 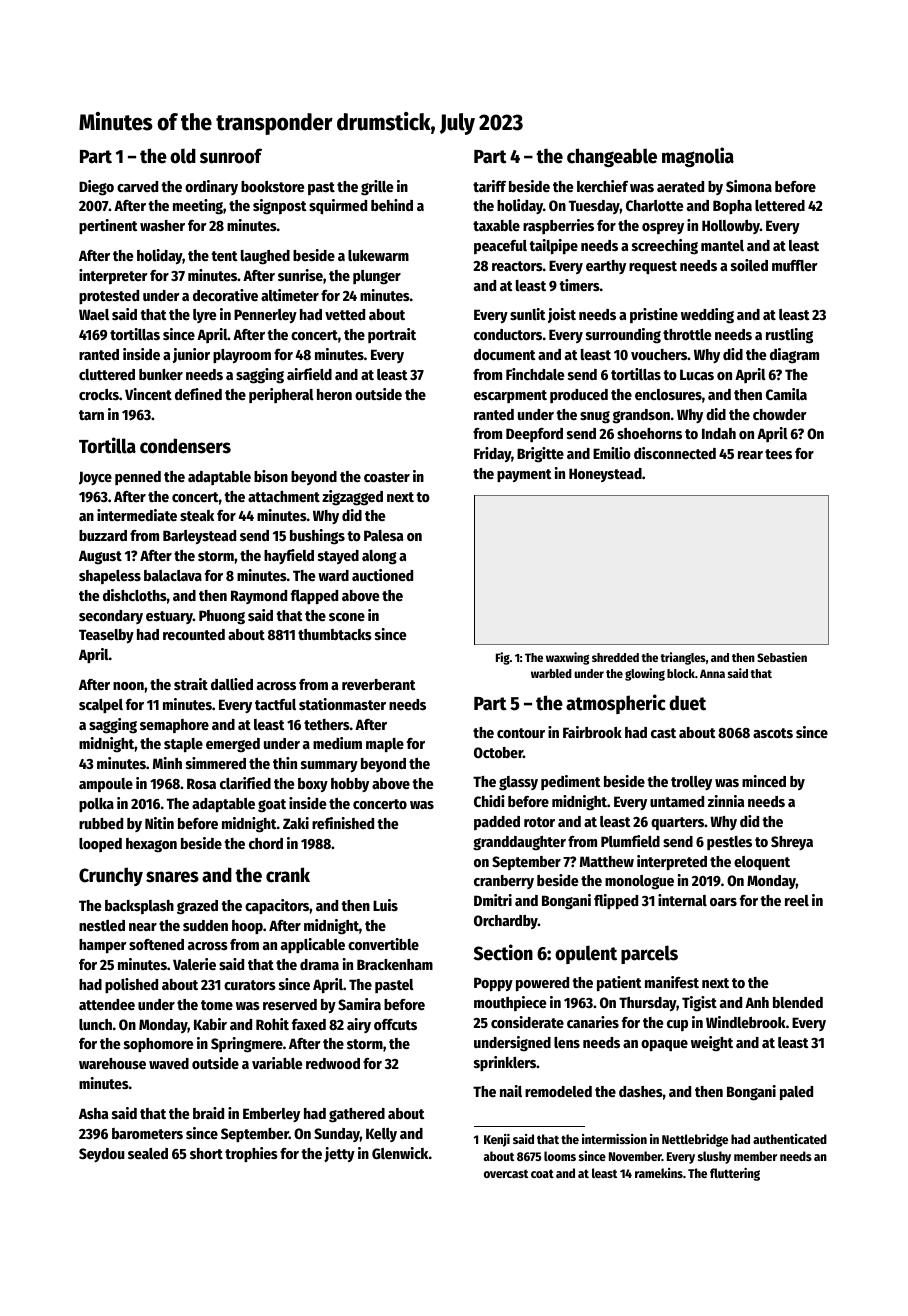 I want to click on parcels, so click(x=649, y=954).
